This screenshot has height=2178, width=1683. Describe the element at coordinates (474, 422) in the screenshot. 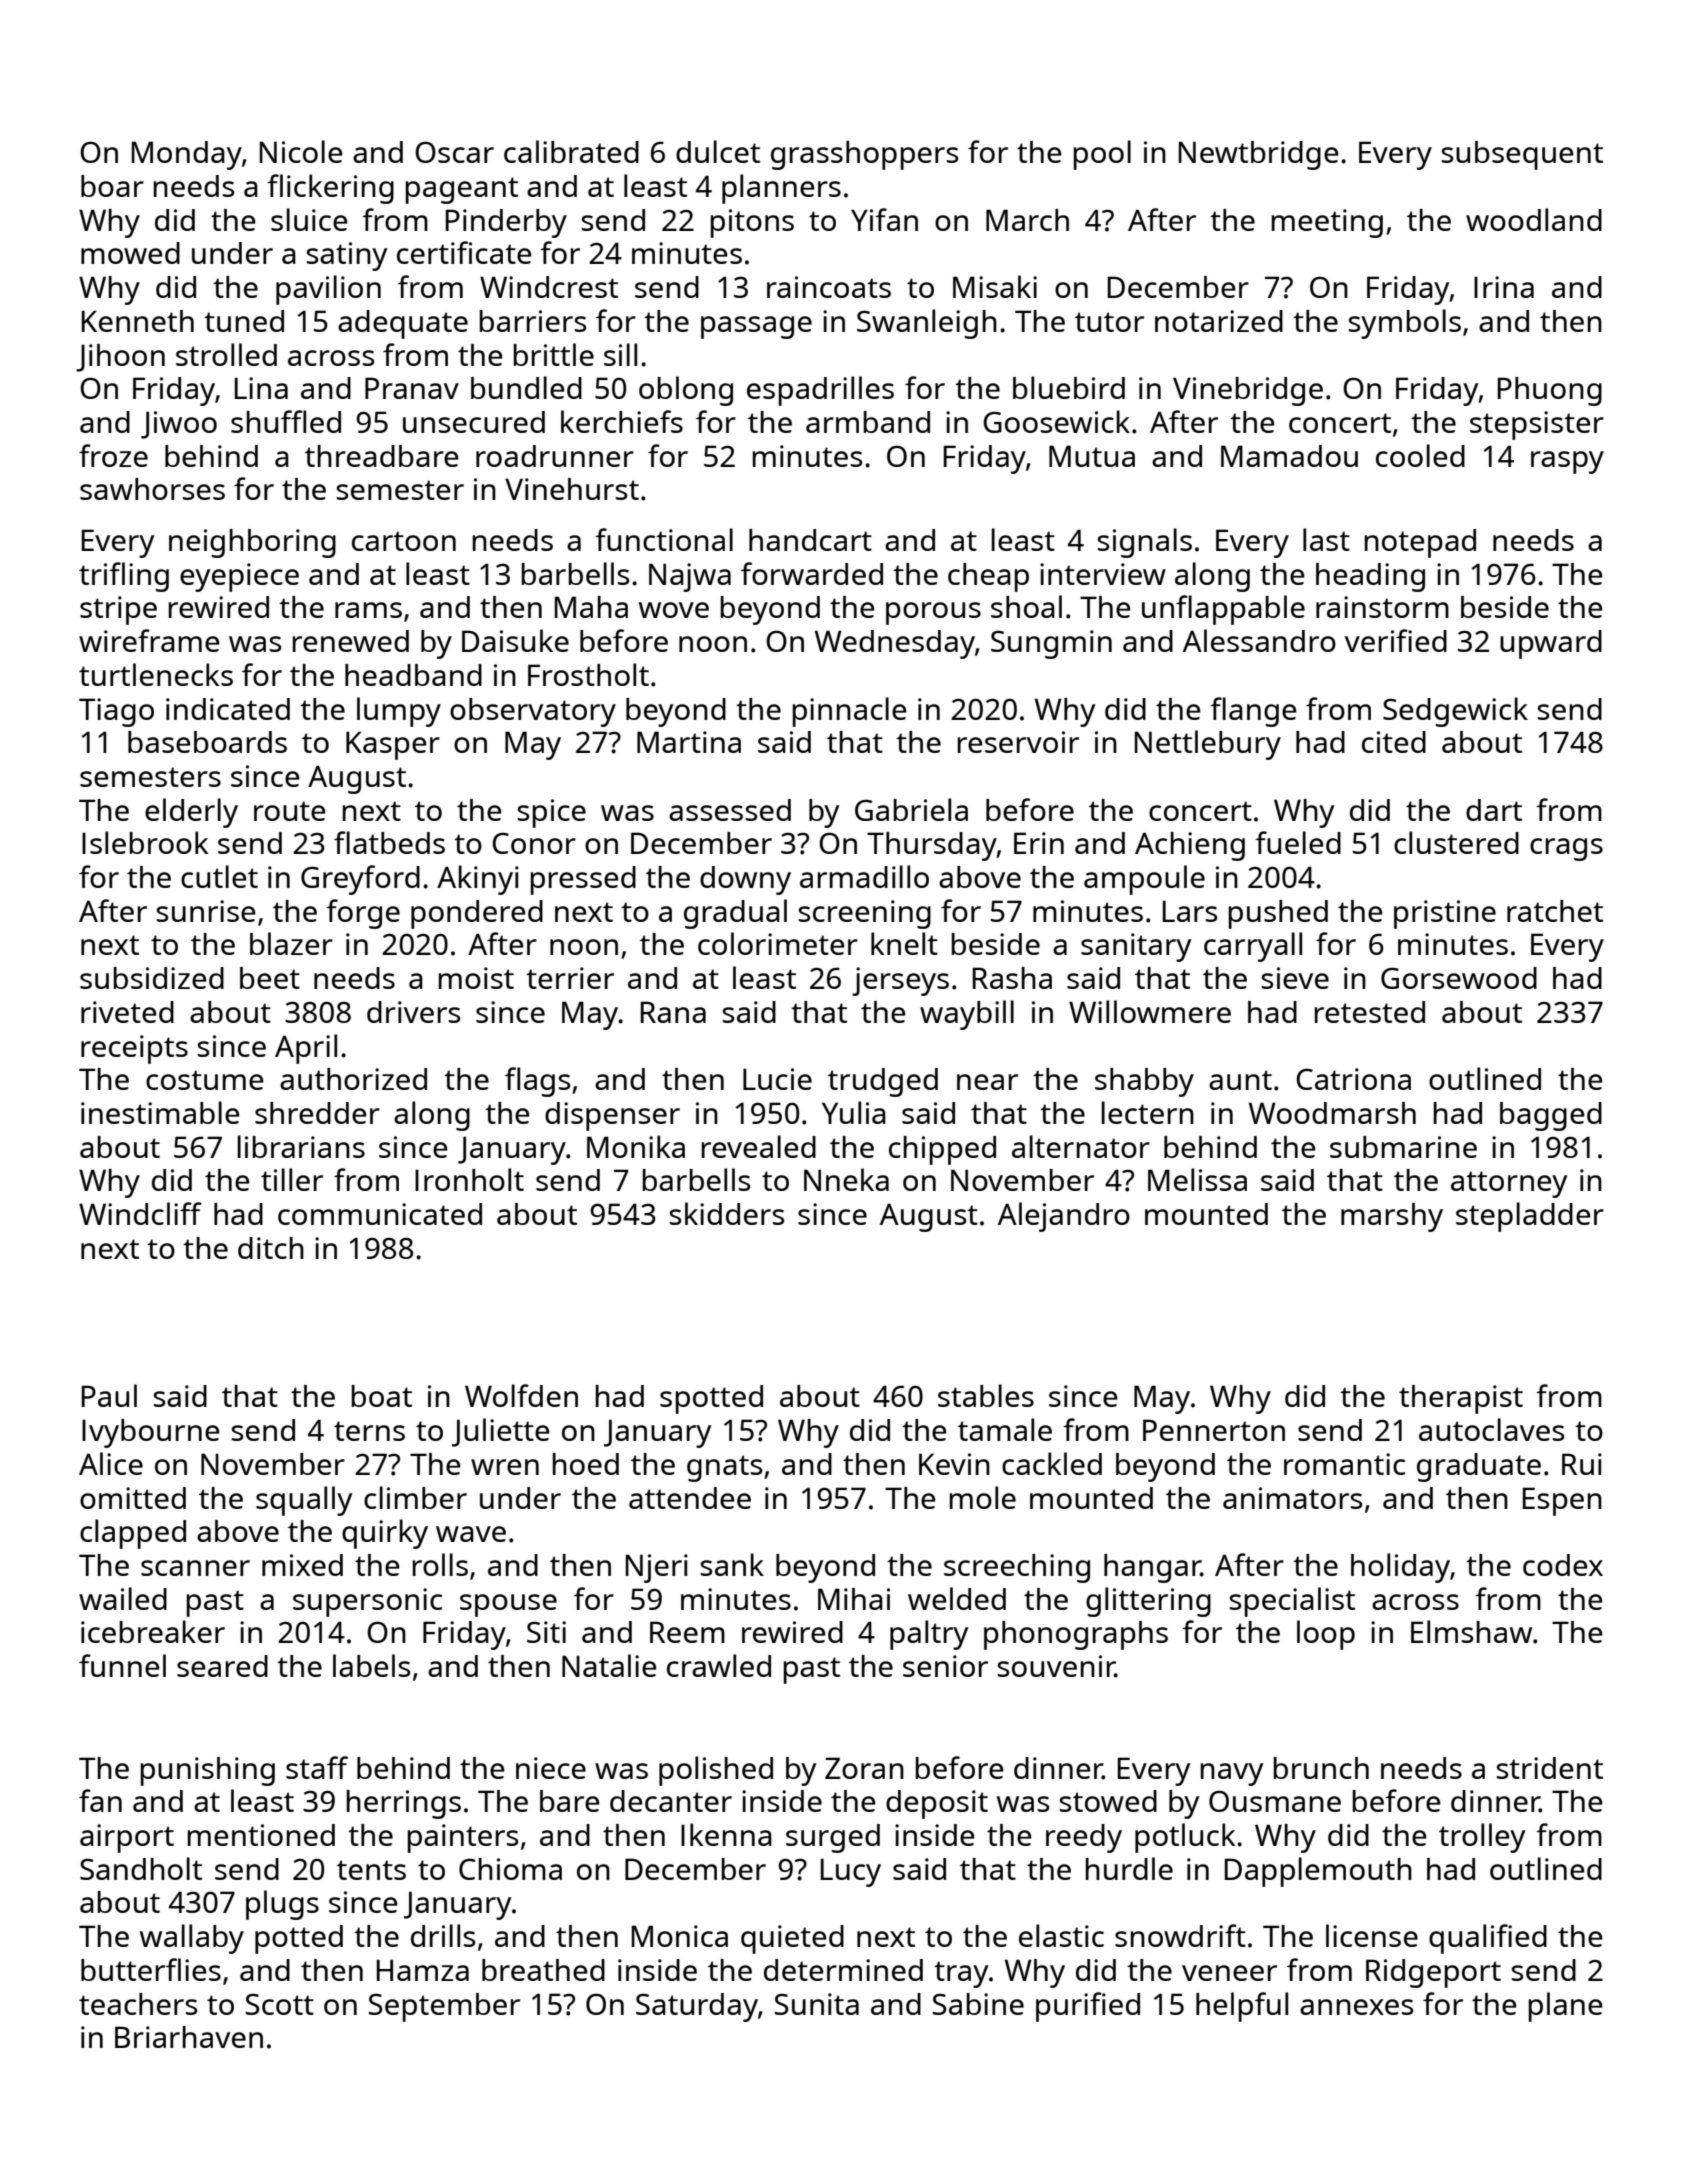

I see `unsecured` at that location.
